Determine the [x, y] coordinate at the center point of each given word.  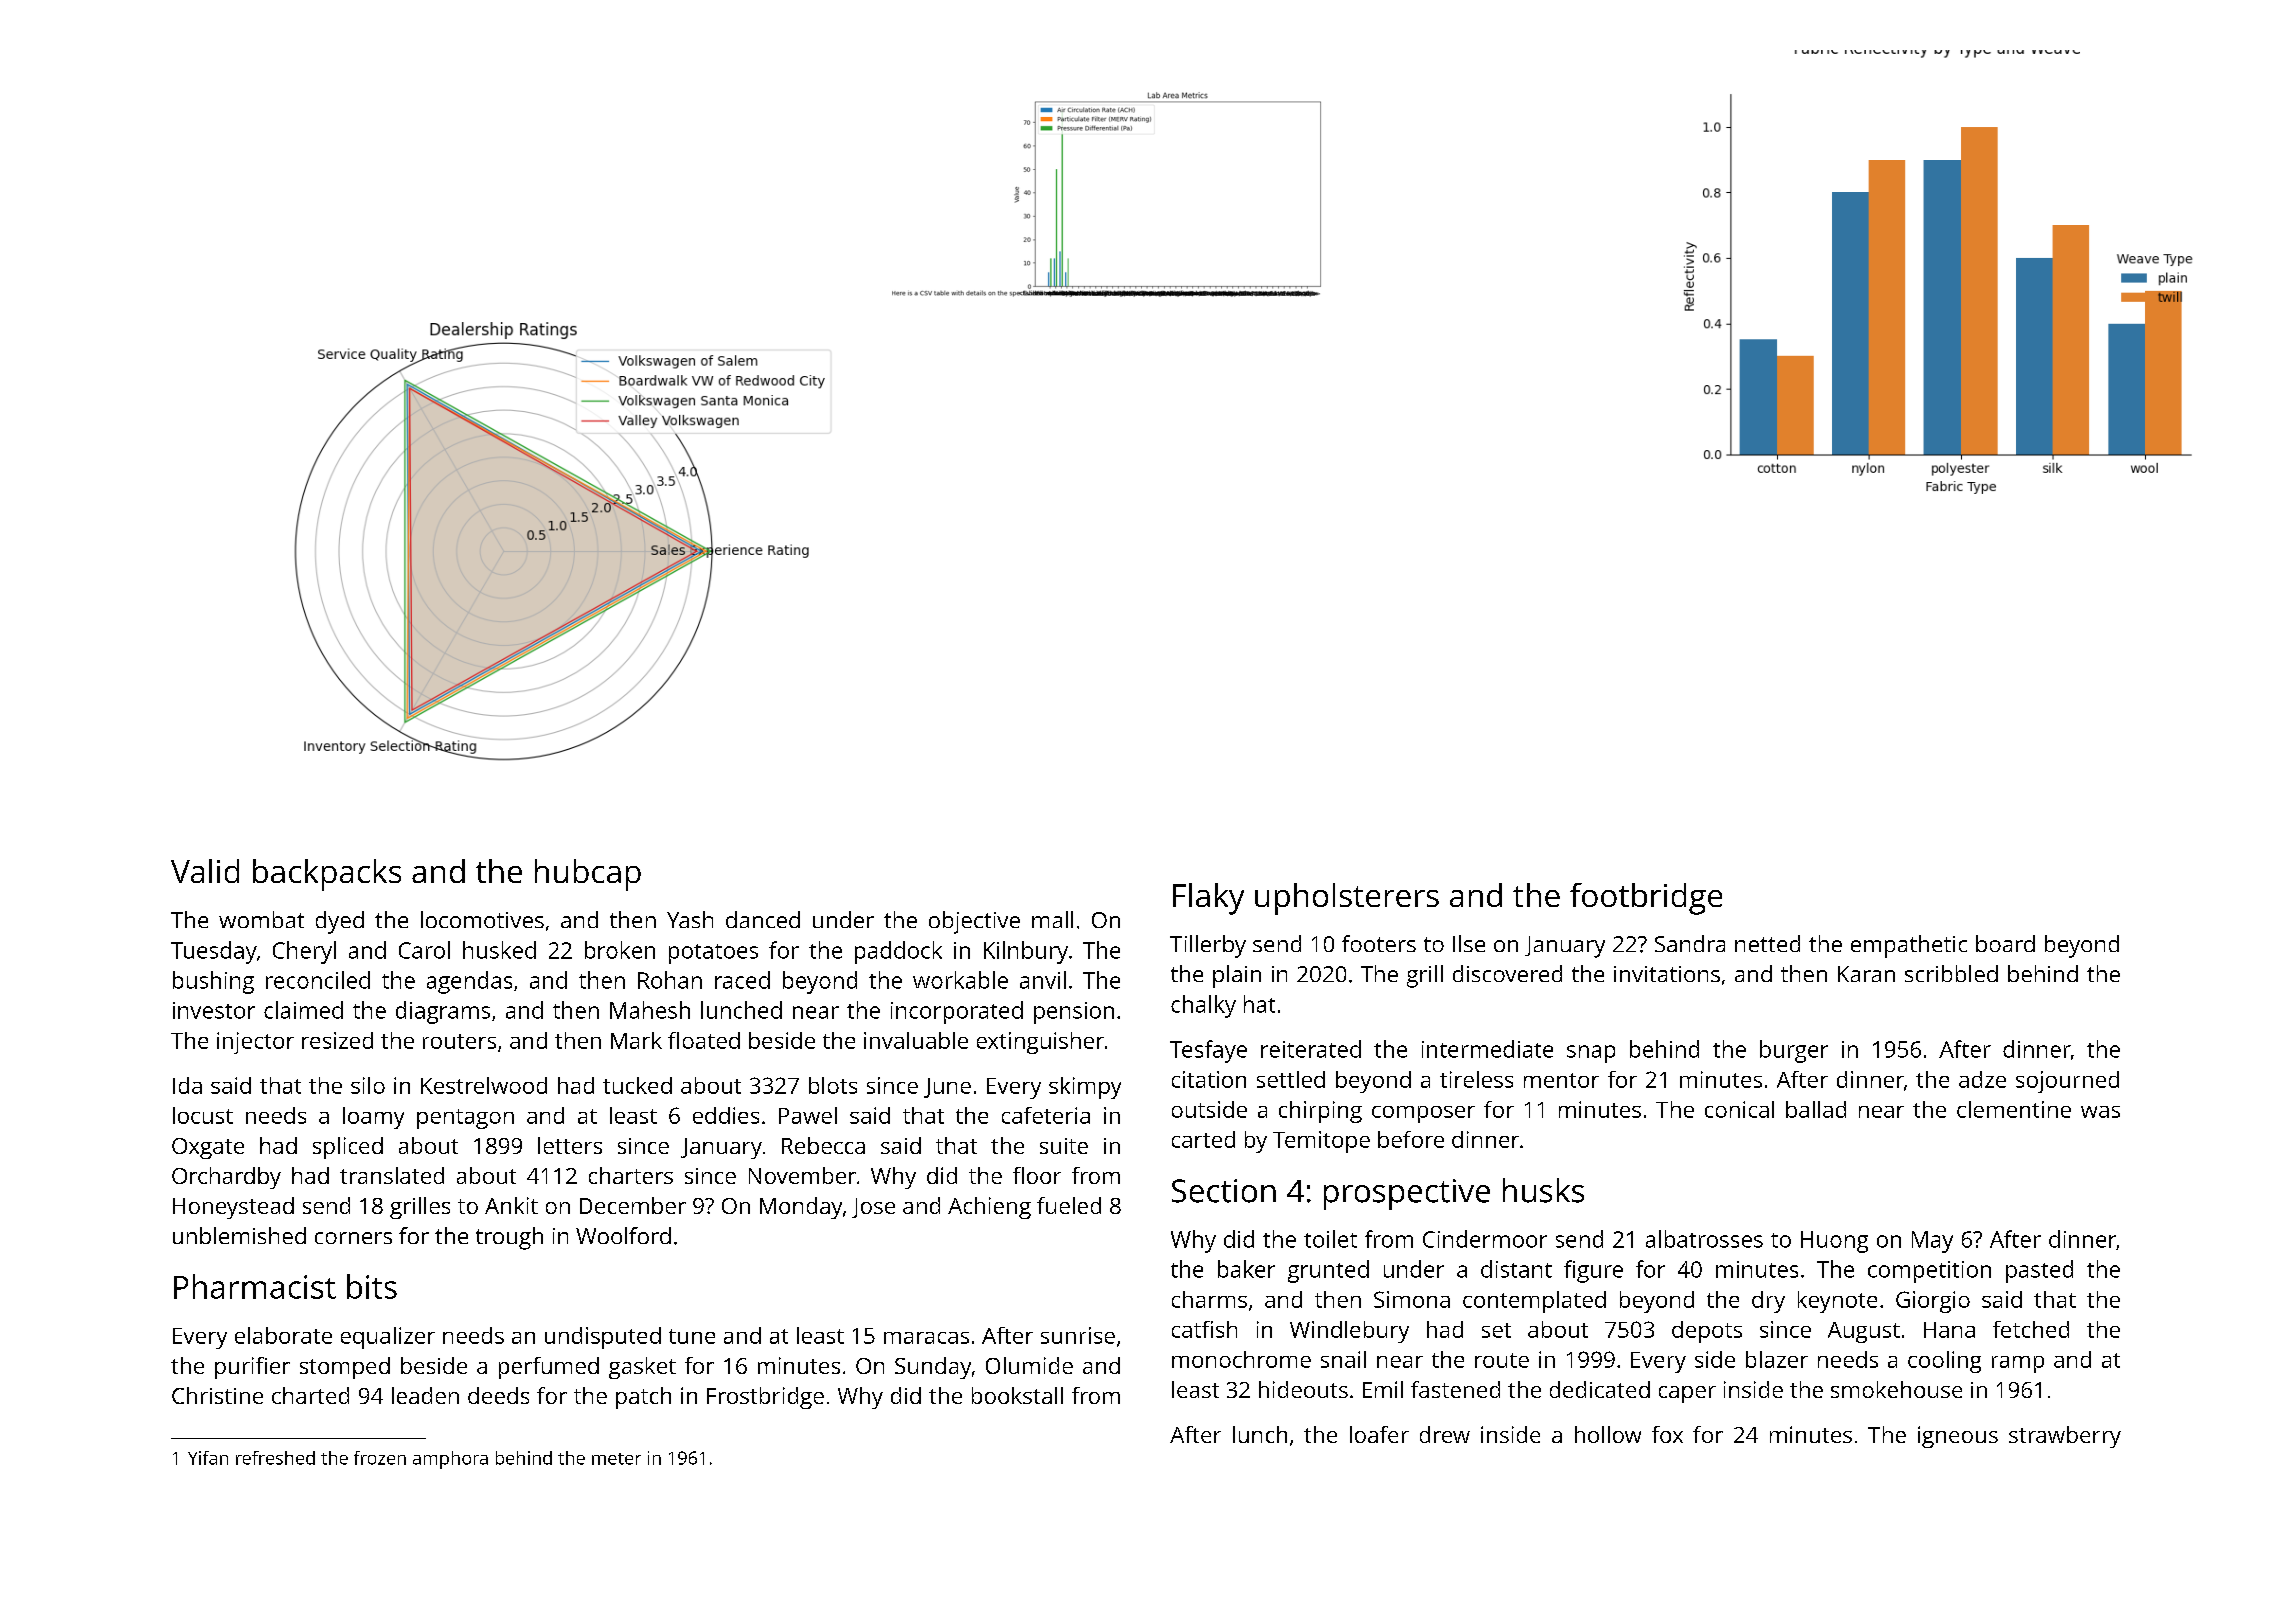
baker [1246, 1269]
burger [1794, 1051]
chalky [1203, 1006]
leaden [425, 1395]
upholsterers [1347, 899]
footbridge [1646, 899]
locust [203, 1115]
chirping [1320, 1112]
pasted [2039, 1271]
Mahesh [650, 1010]
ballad [1816, 1109]
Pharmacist [255, 1286]
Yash [690, 919]
